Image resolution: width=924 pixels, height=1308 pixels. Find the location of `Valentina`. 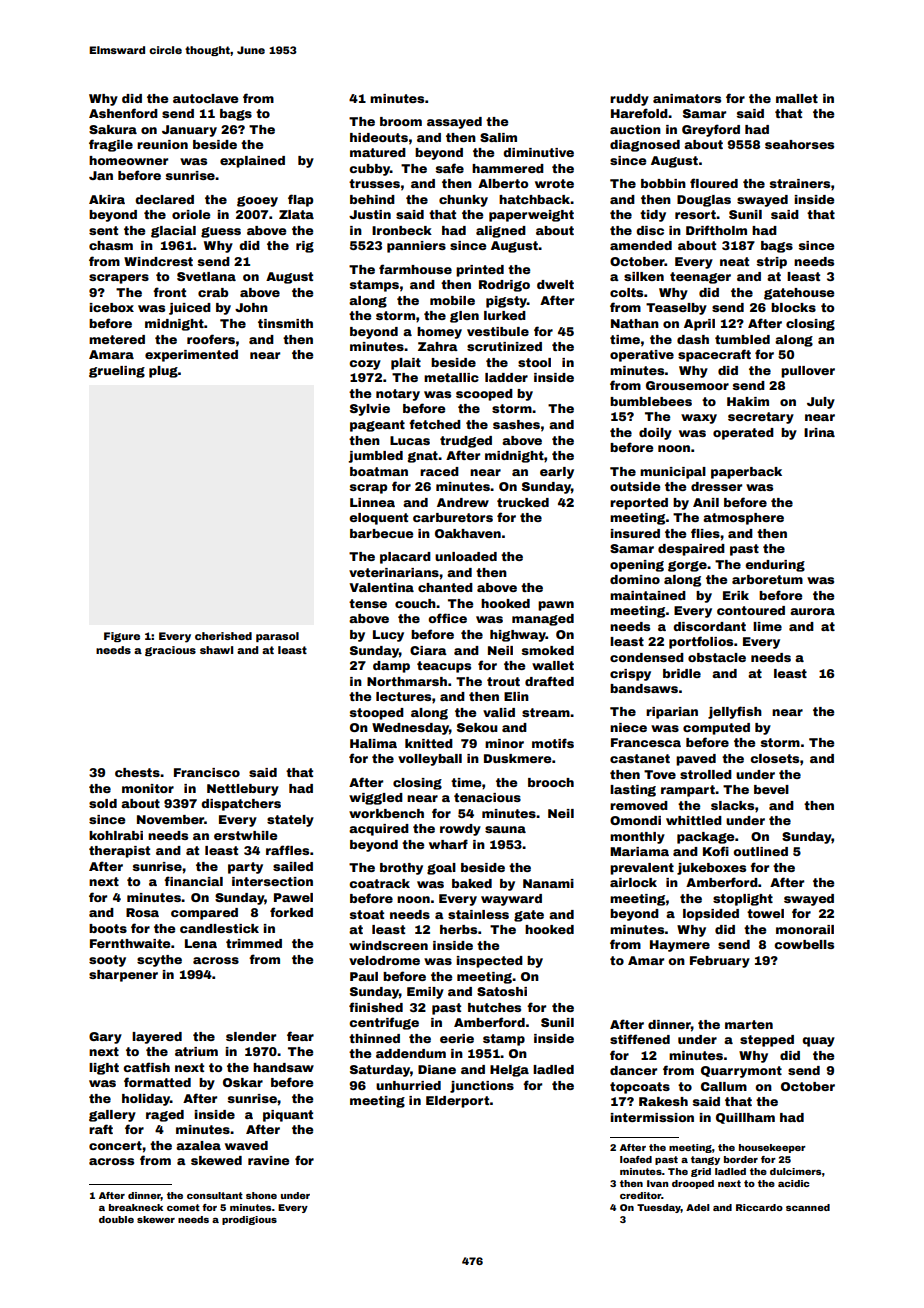

Valentina is located at coordinates (381, 587).
